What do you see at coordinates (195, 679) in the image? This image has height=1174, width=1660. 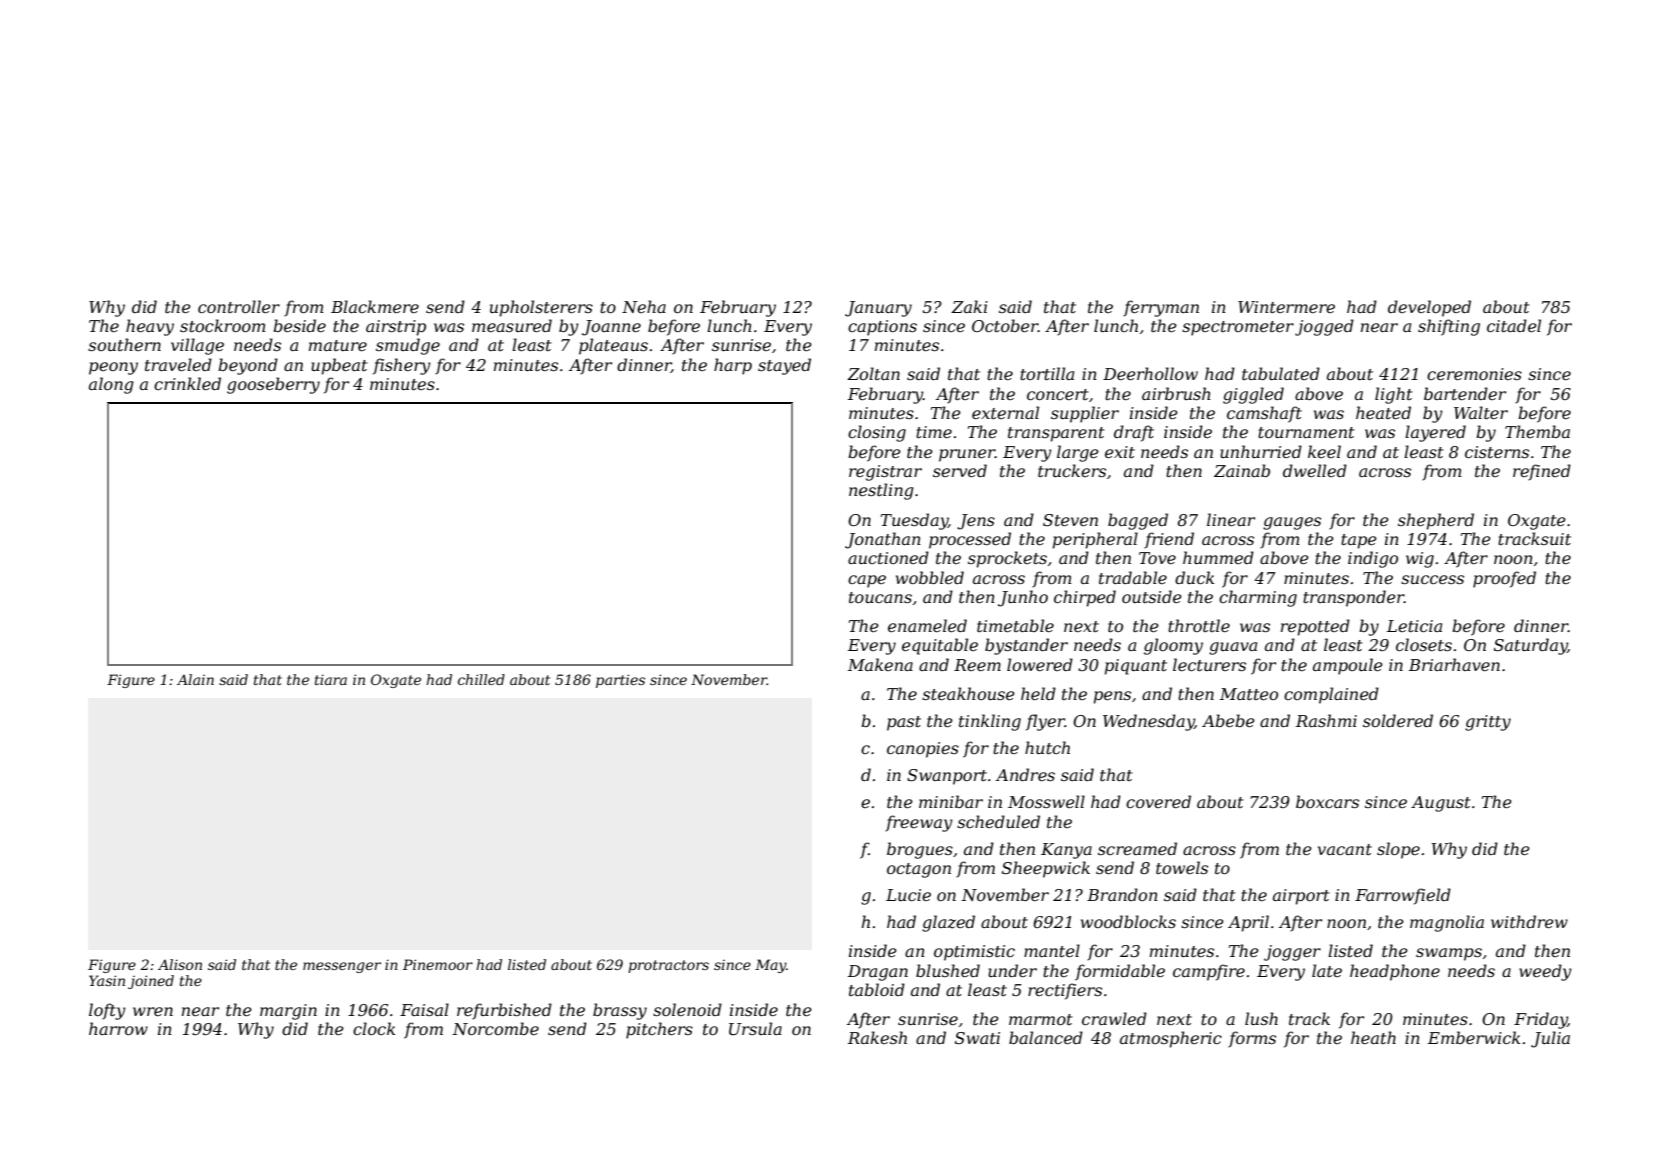 I see `Alain` at bounding box center [195, 679].
